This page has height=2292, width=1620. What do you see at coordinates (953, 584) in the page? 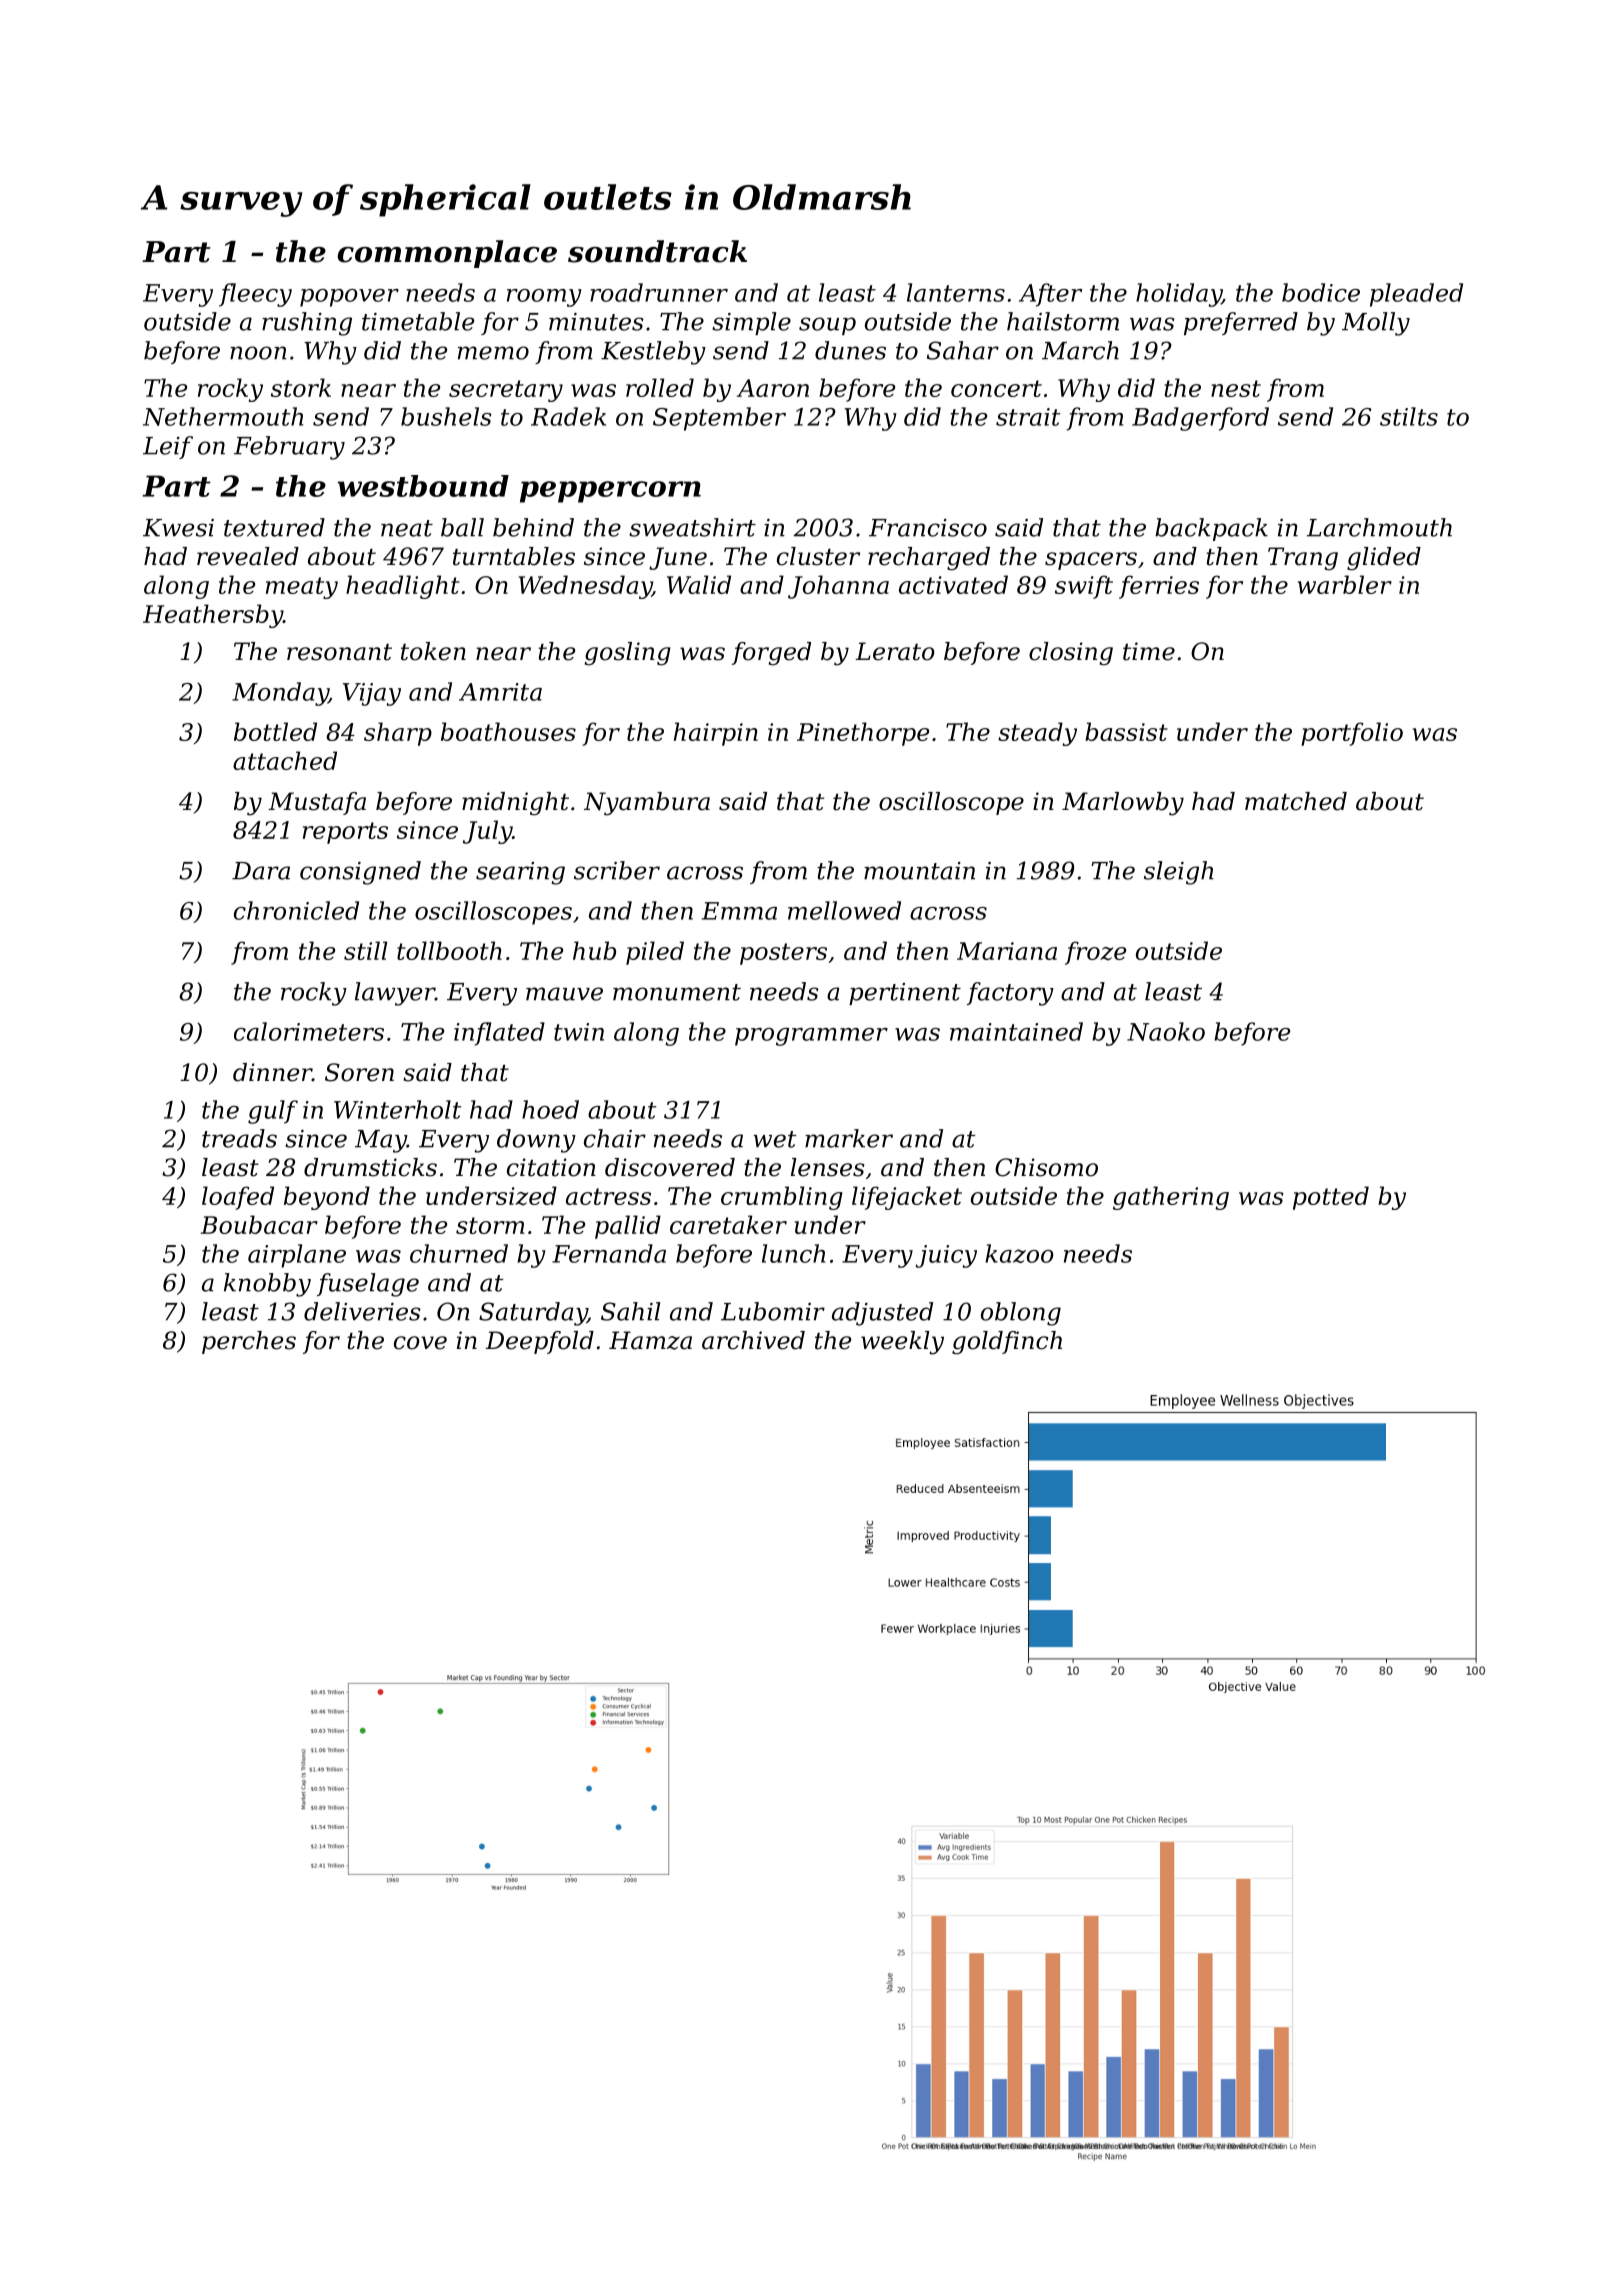
I see `activated` at bounding box center [953, 584].
